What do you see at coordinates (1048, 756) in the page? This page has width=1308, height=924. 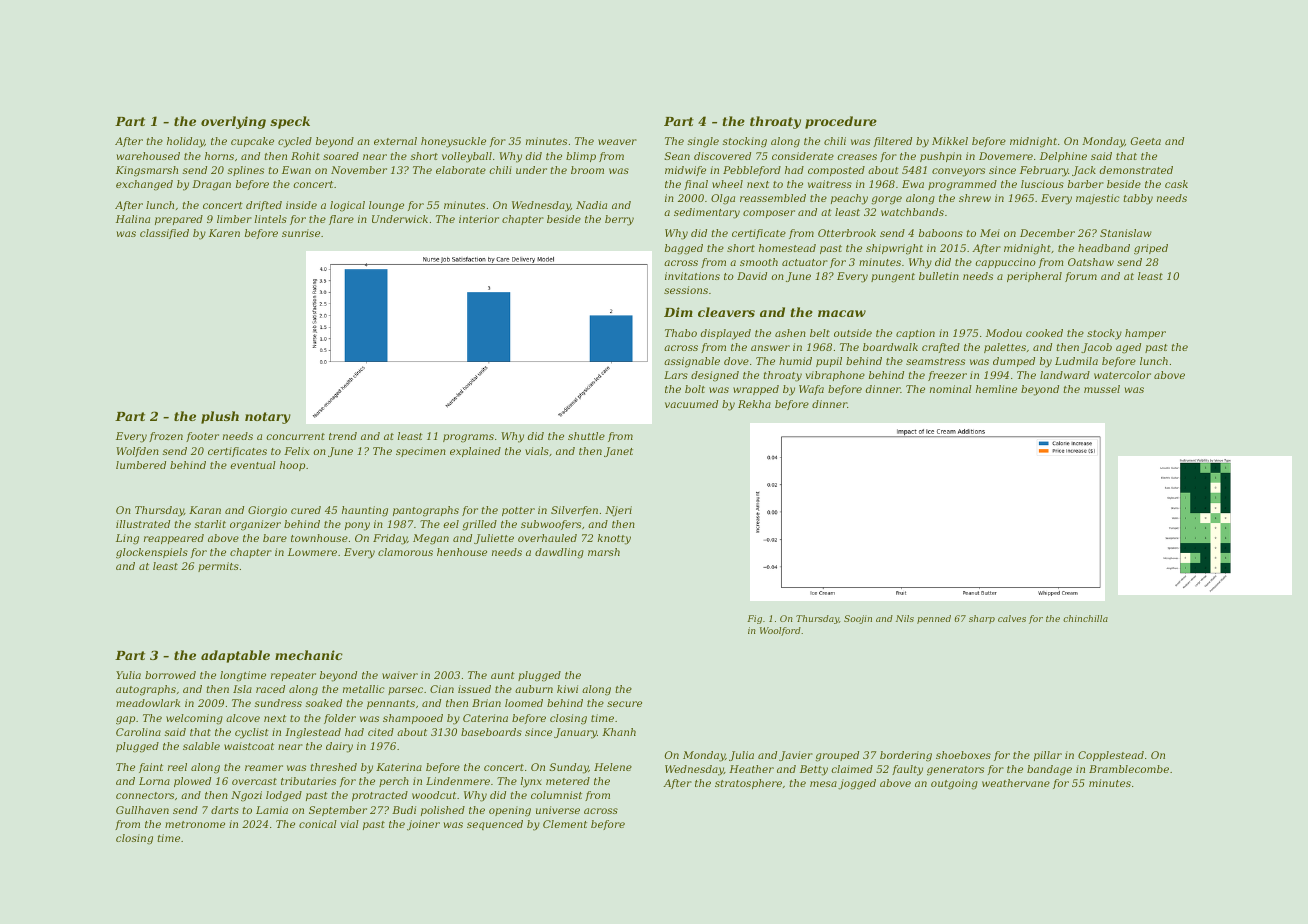 I see `pillar` at bounding box center [1048, 756].
